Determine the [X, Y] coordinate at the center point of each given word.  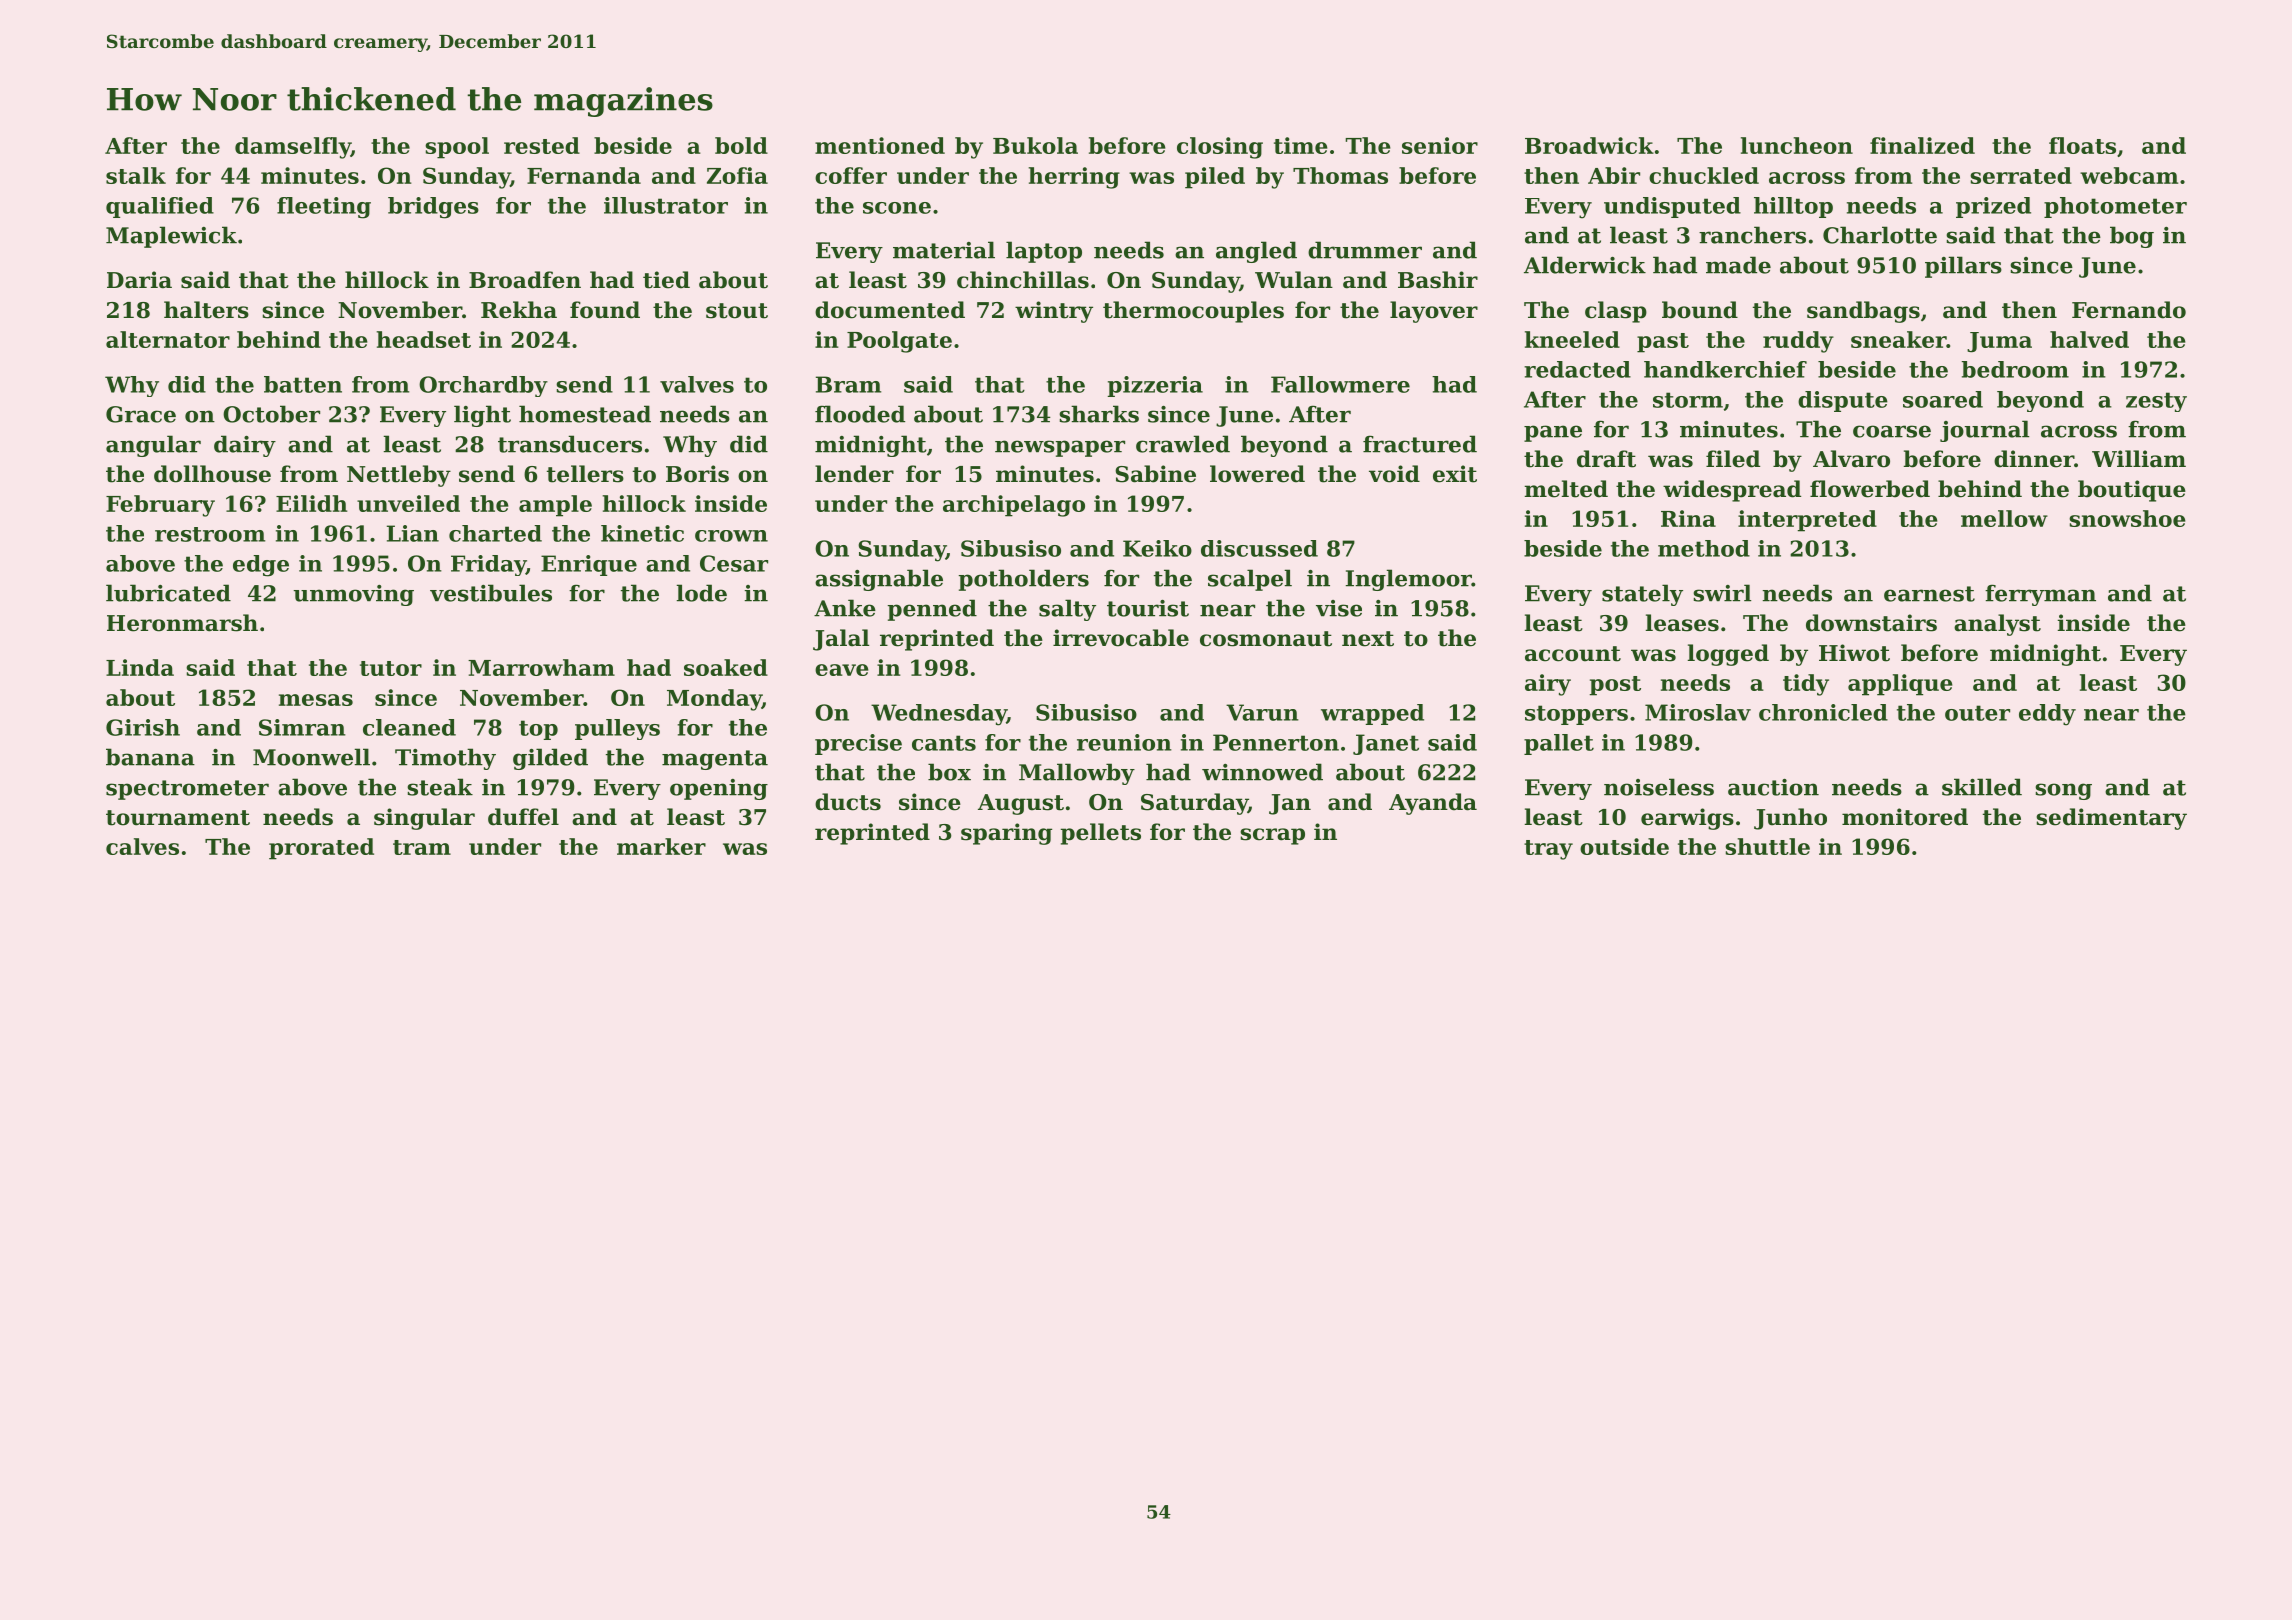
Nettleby [399, 476]
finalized [1922, 145]
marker [661, 846]
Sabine [1155, 474]
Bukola [1035, 145]
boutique [2132, 491]
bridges [433, 208]
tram [422, 847]
